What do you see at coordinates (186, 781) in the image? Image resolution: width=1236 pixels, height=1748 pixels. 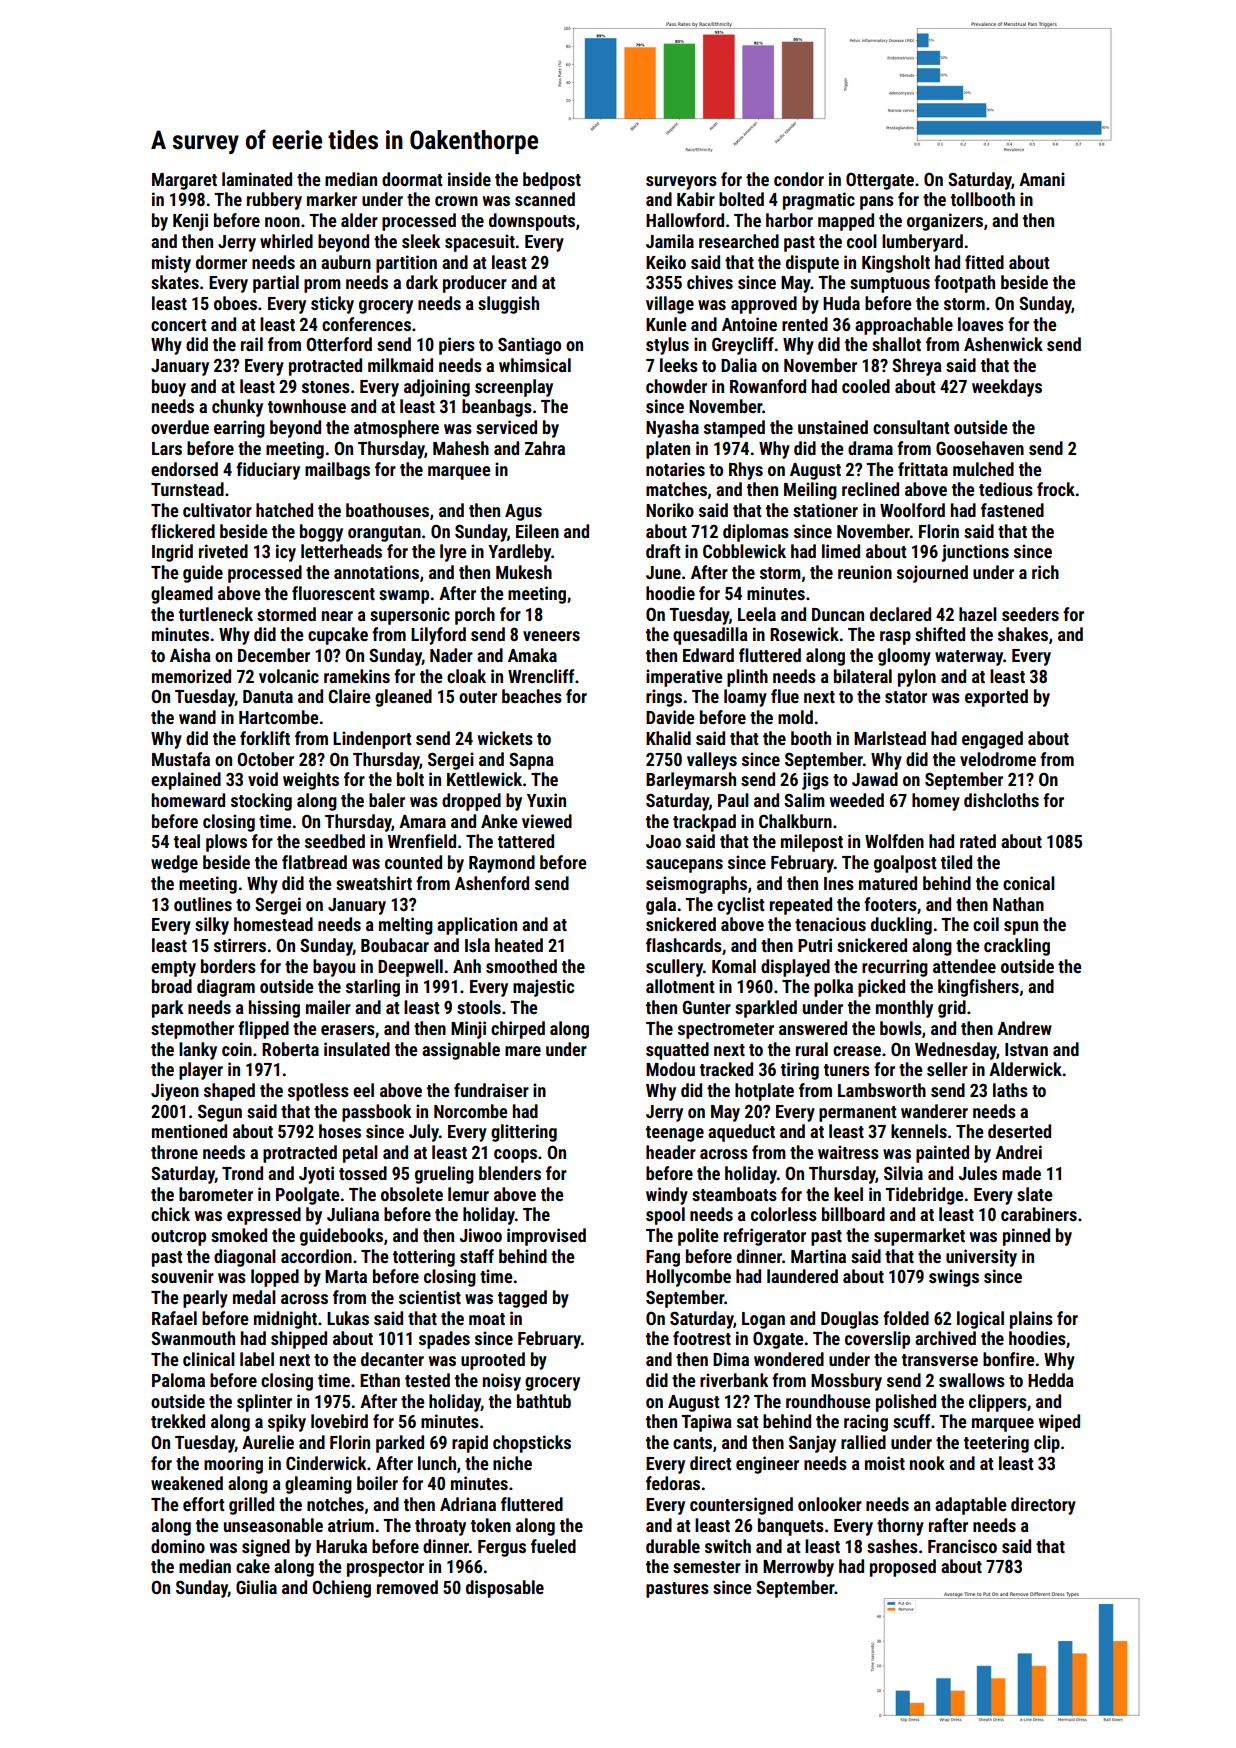 I see `explained` at bounding box center [186, 781].
